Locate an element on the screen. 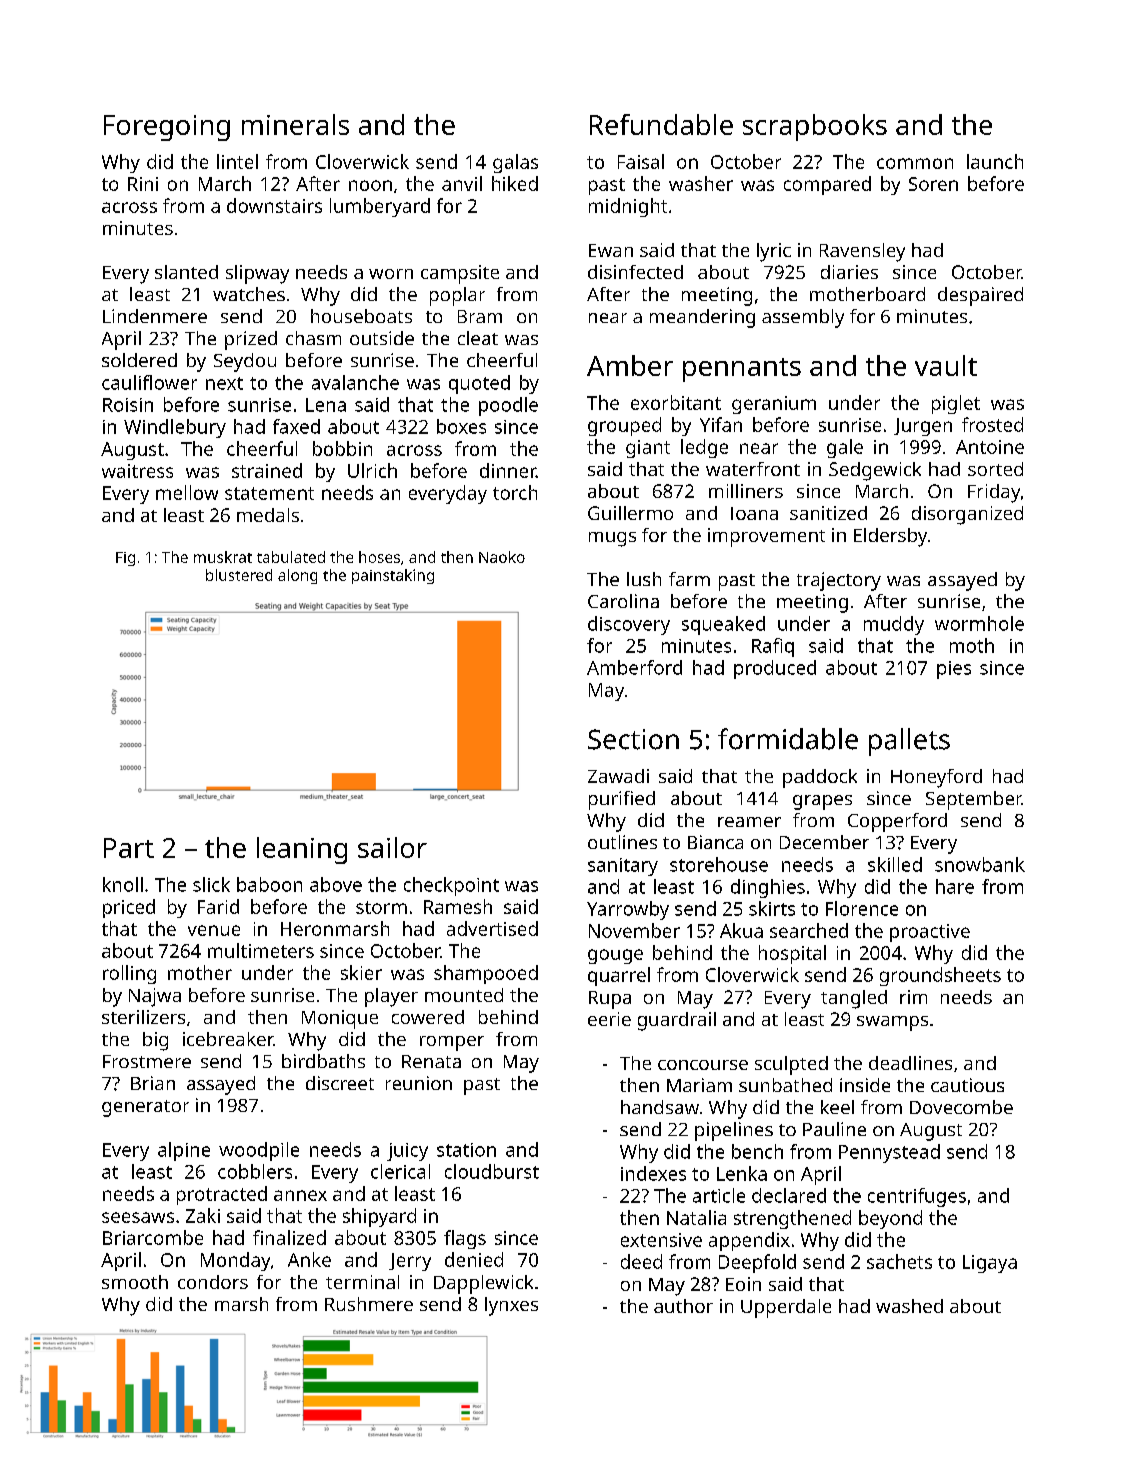 This screenshot has width=1126, height=1458. Ulrich is located at coordinates (372, 470).
